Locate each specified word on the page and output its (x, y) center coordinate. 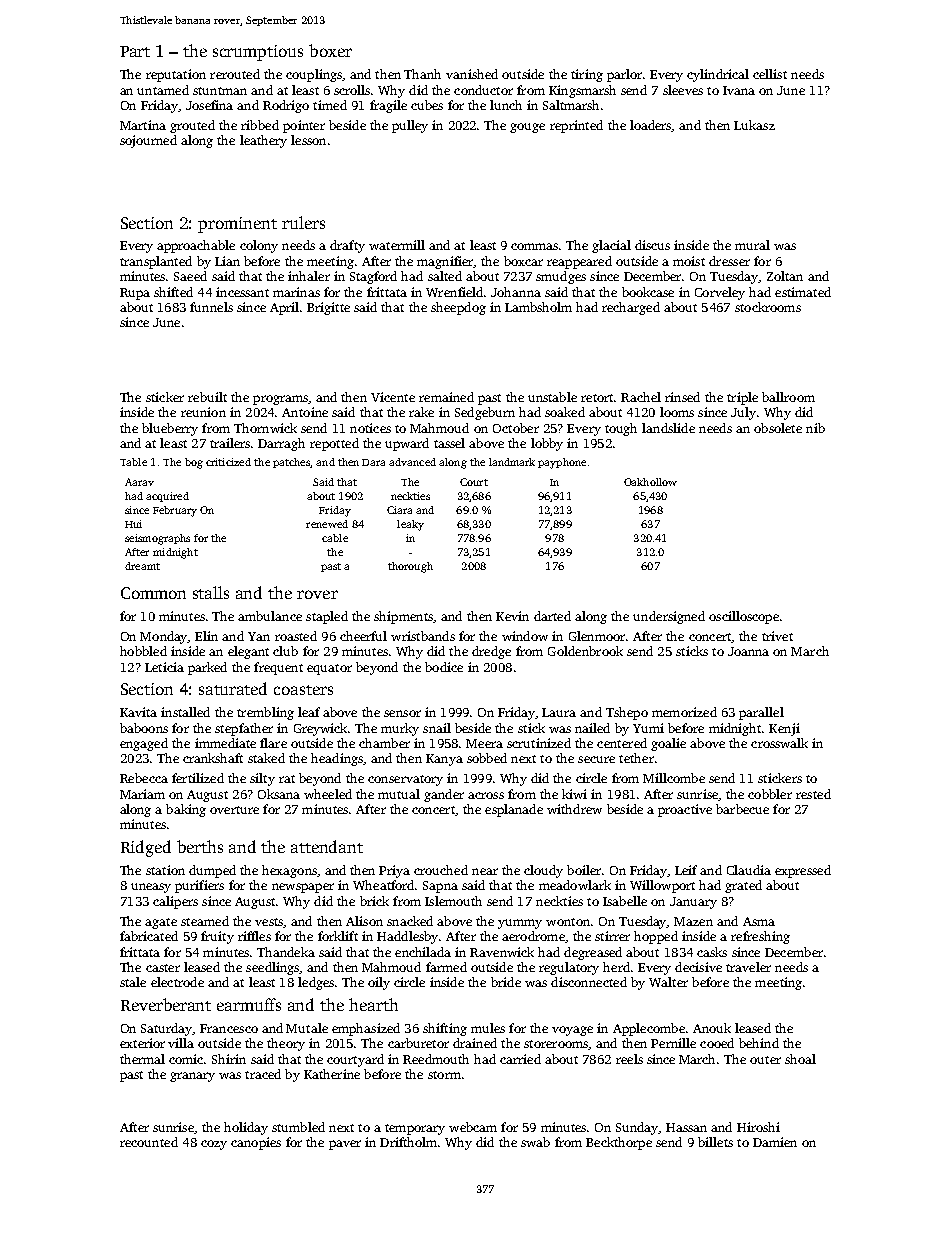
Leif (686, 870)
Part (135, 51)
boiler (584, 870)
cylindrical (718, 75)
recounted (149, 1142)
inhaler (309, 276)
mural (752, 245)
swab (535, 1142)
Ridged (146, 848)
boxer (330, 50)
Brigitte (328, 308)
